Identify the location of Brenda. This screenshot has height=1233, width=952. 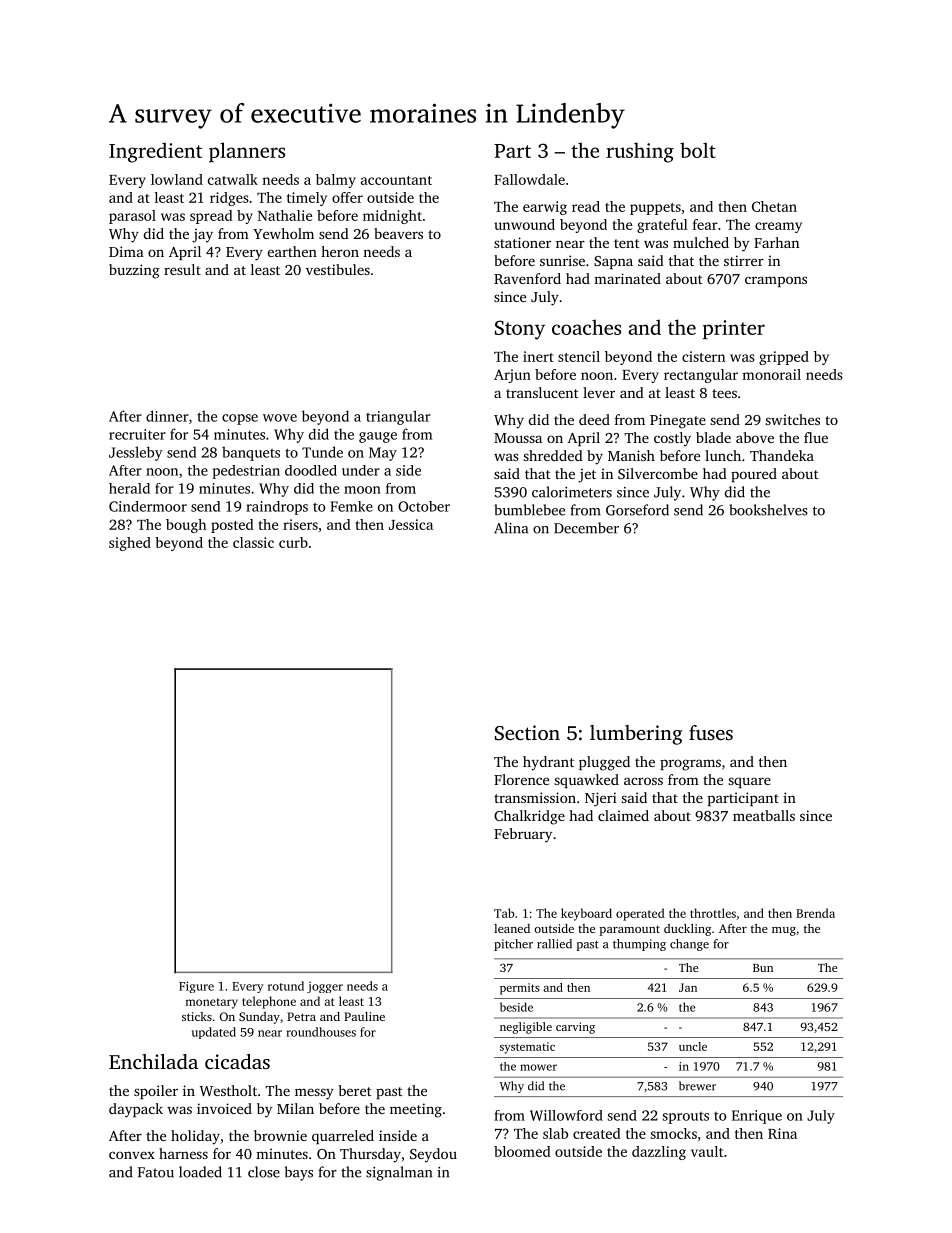
(815, 913).
